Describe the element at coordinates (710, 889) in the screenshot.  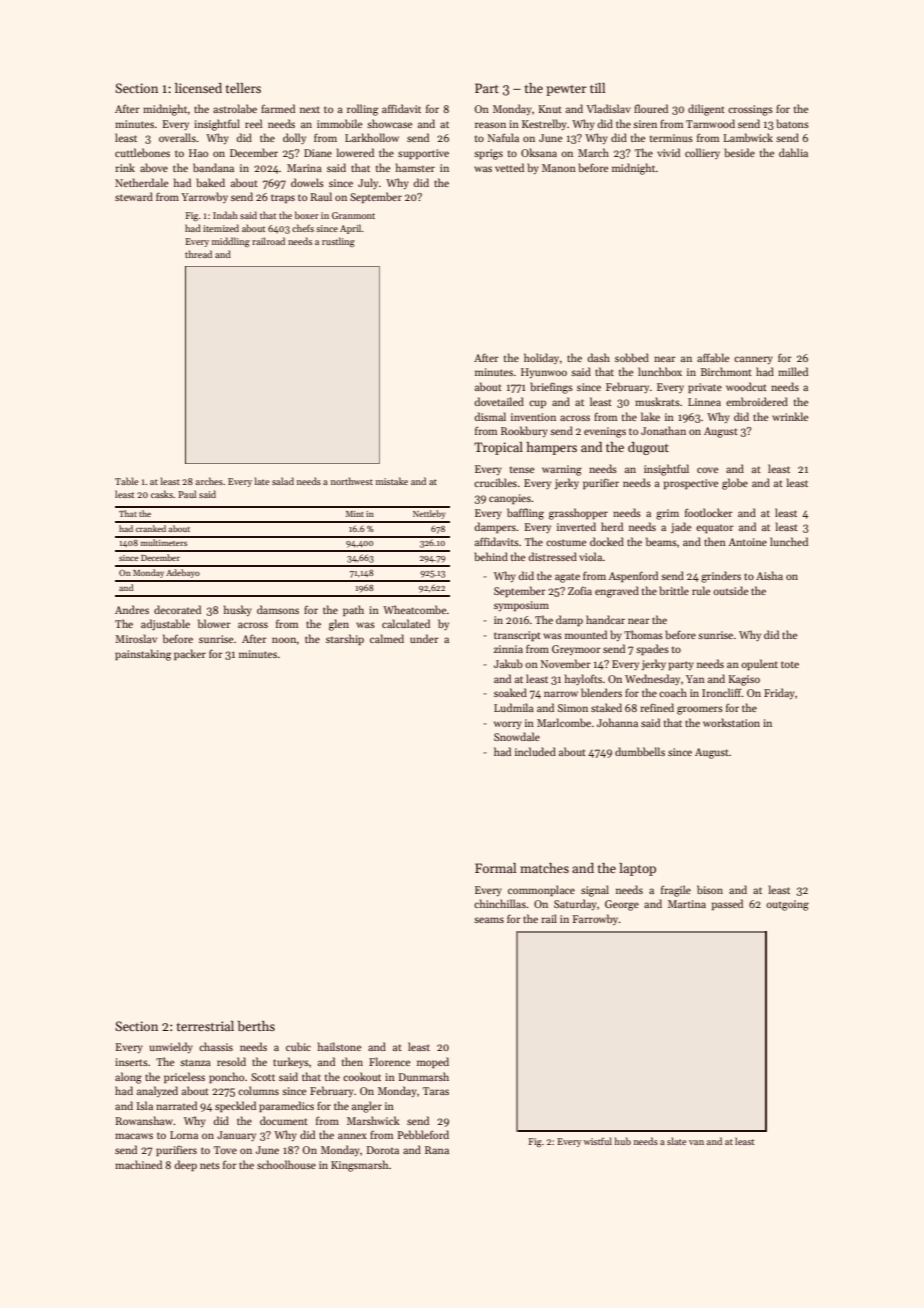
I see `bison` at that location.
